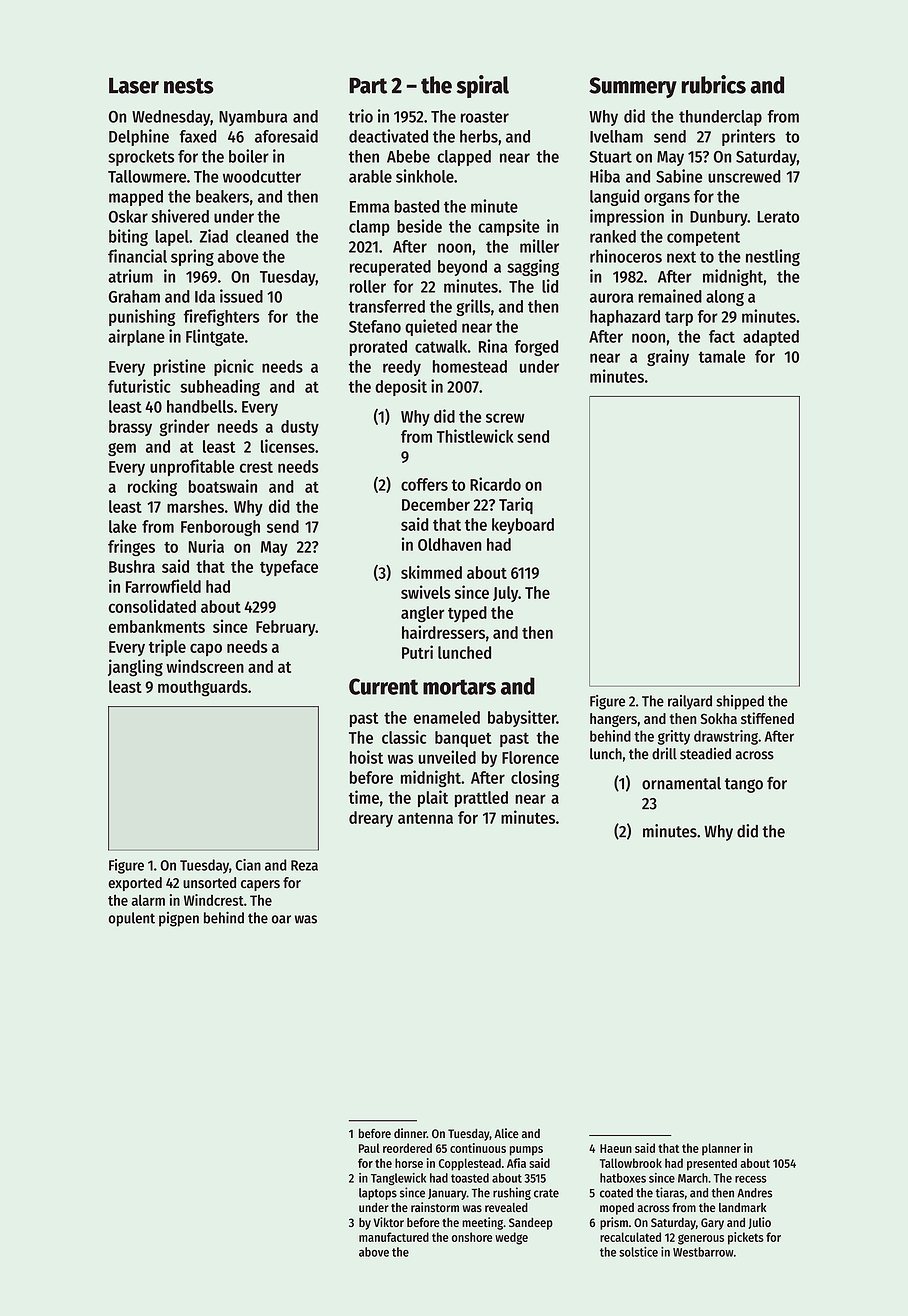 The image size is (908, 1316). Describe the element at coordinates (128, 237) in the screenshot. I see `biting` at that location.
